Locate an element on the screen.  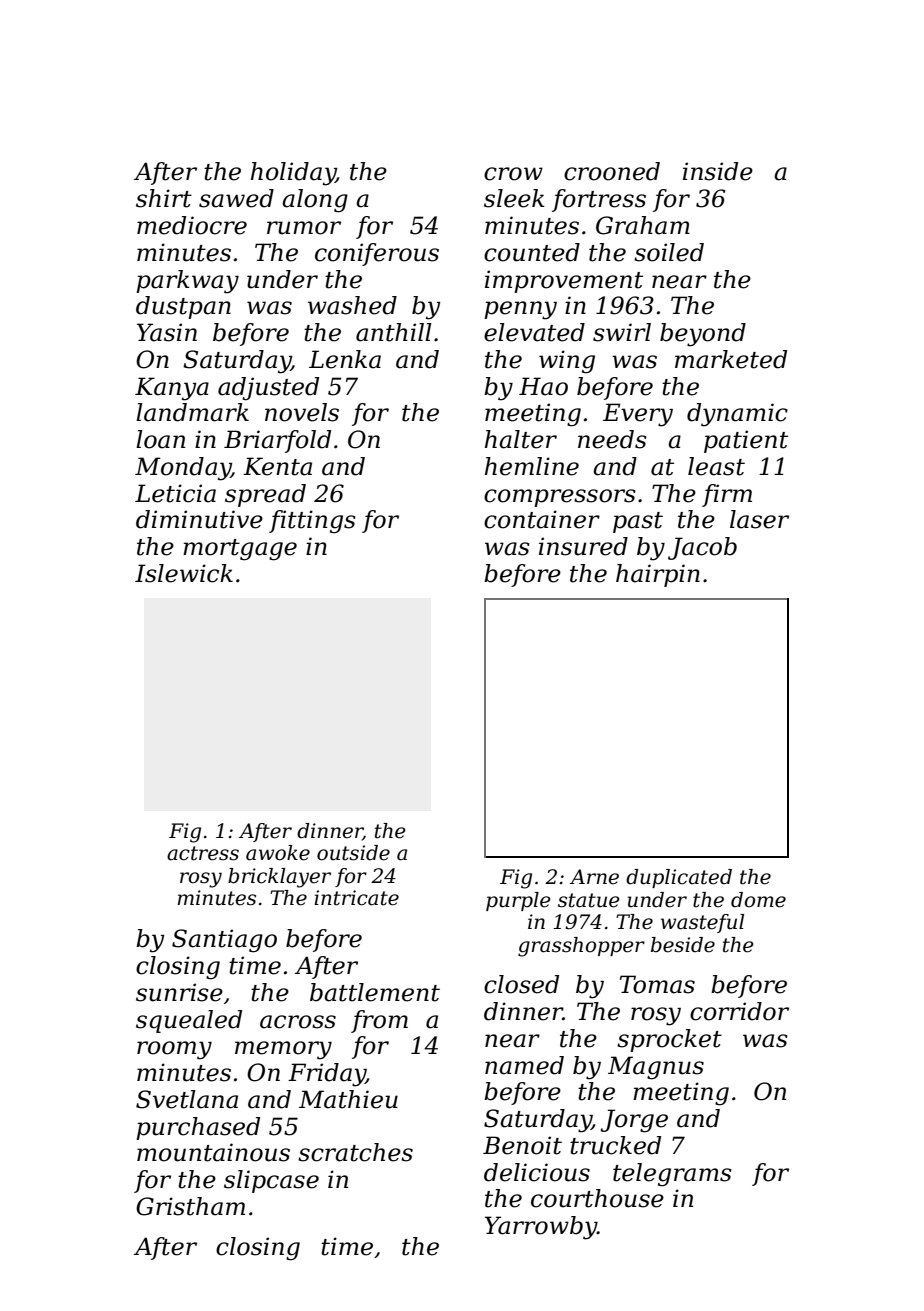
dustpan is located at coordinates (183, 307).
